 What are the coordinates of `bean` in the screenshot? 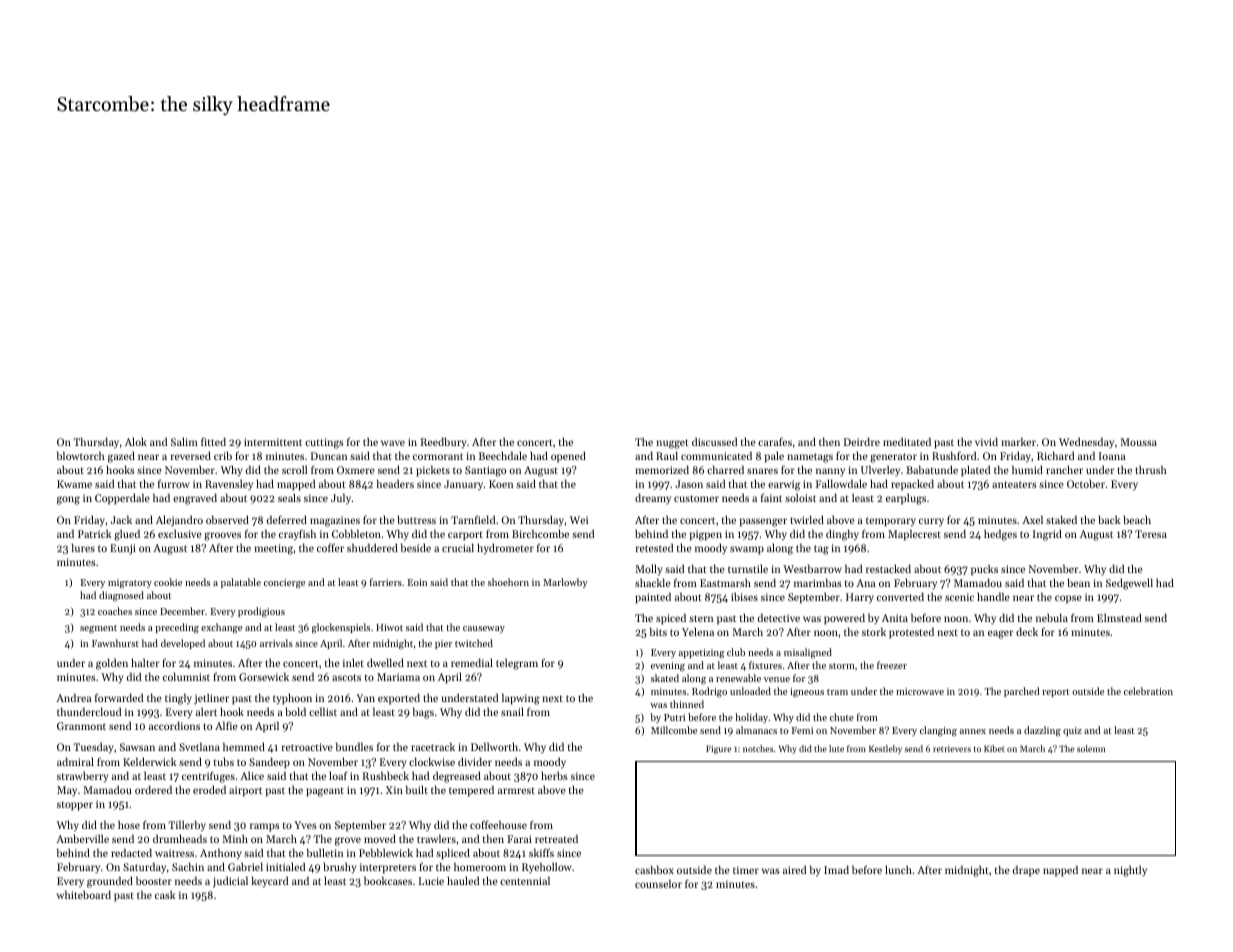 It's located at (1078, 582).
